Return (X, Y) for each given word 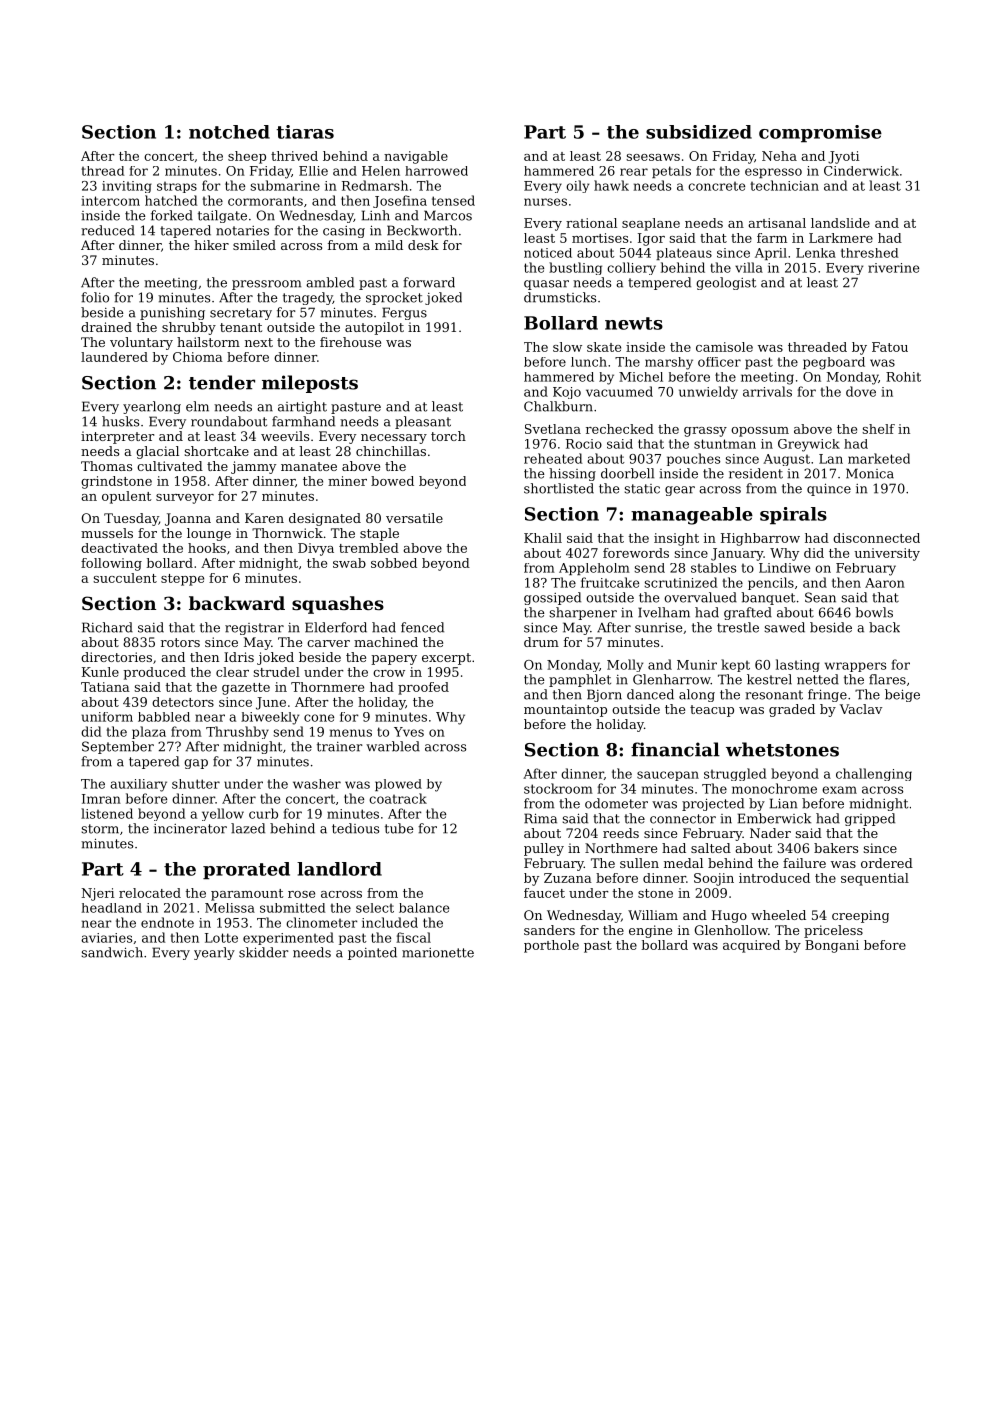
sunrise (659, 628)
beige (902, 695)
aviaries (106, 938)
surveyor (185, 499)
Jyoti (844, 157)
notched (229, 132)
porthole (551, 946)
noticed (548, 253)
